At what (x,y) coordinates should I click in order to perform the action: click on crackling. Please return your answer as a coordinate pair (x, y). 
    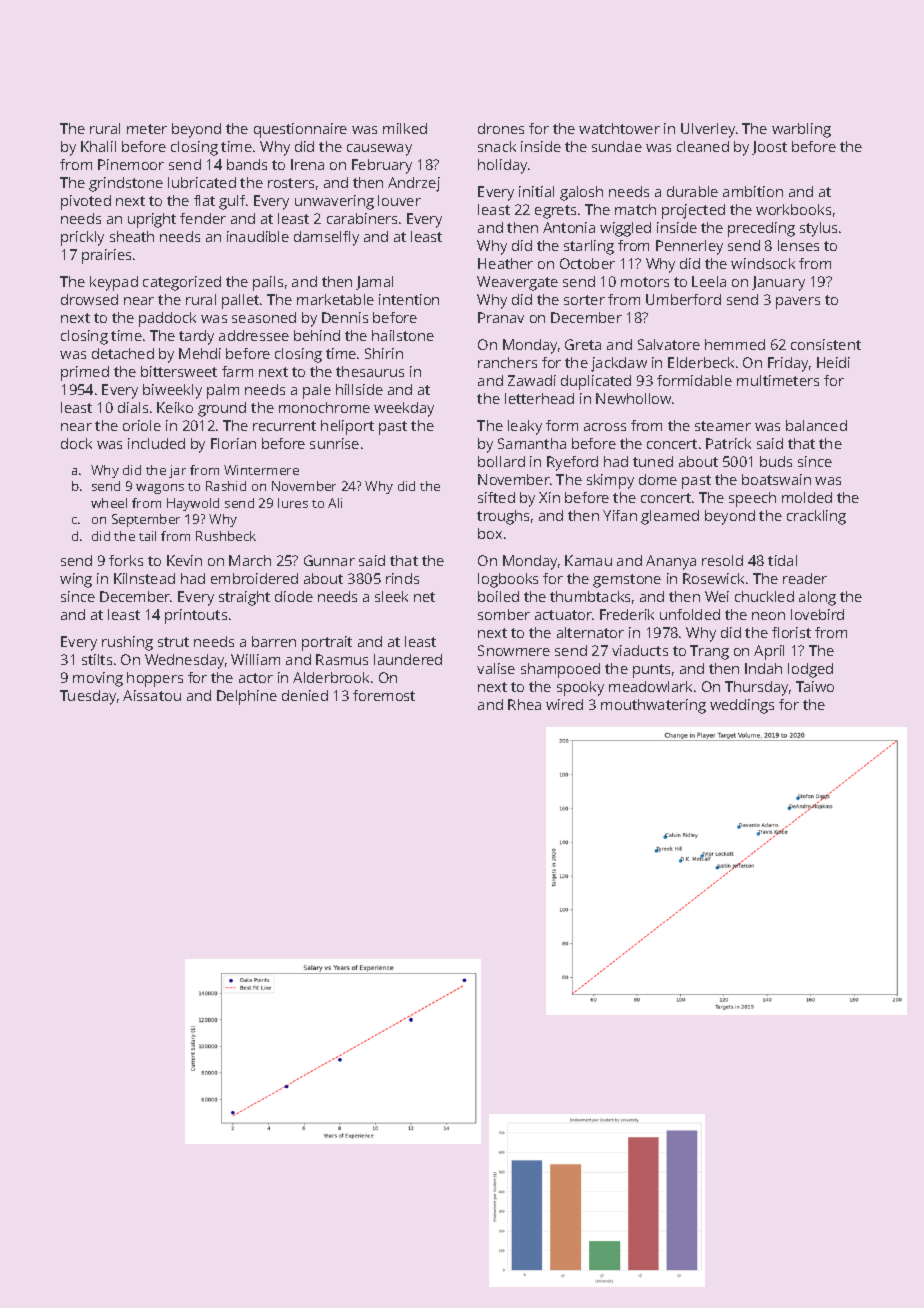
    Looking at the image, I should click on (816, 517).
